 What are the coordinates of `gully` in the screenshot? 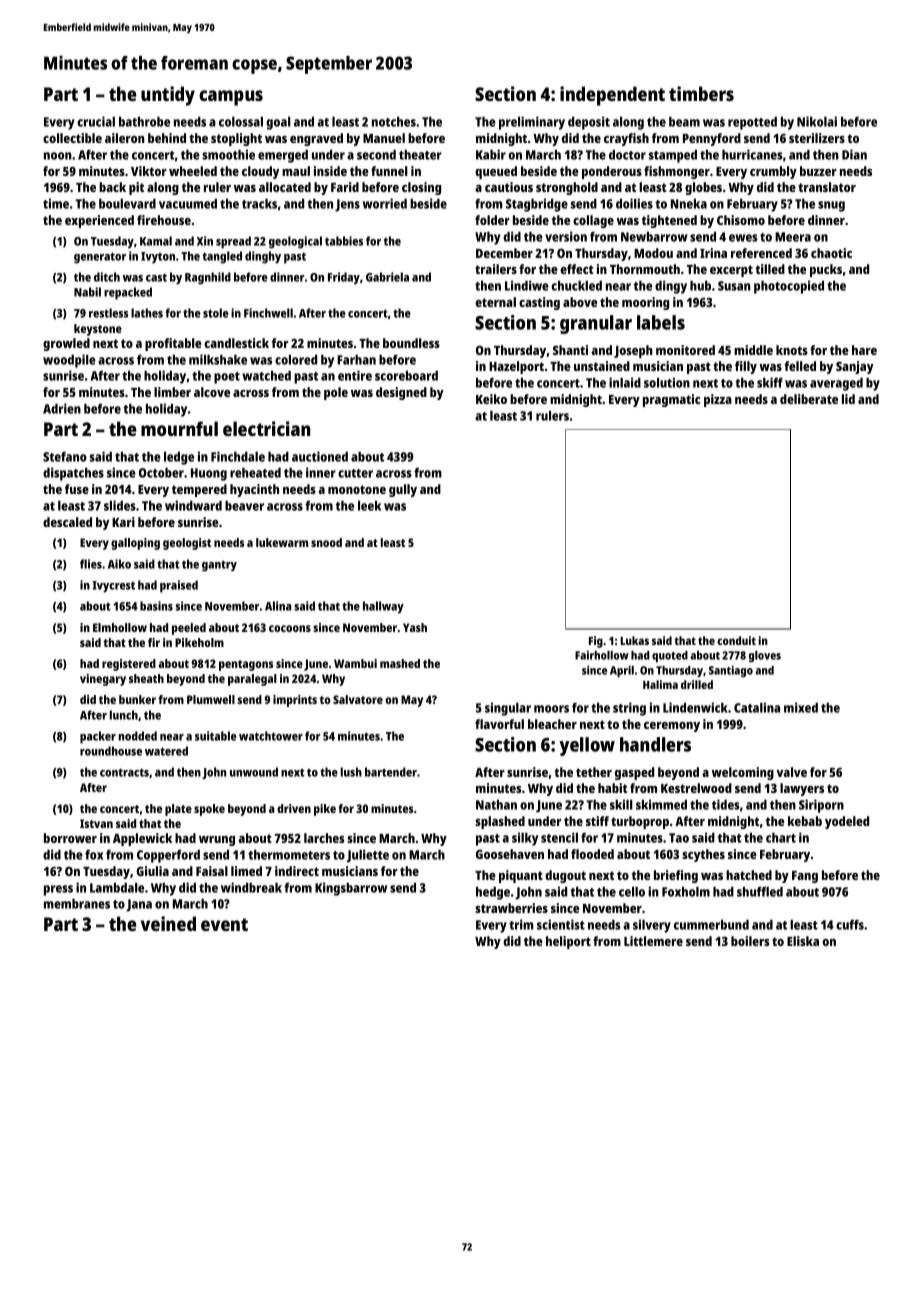 It's located at (403, 490).
